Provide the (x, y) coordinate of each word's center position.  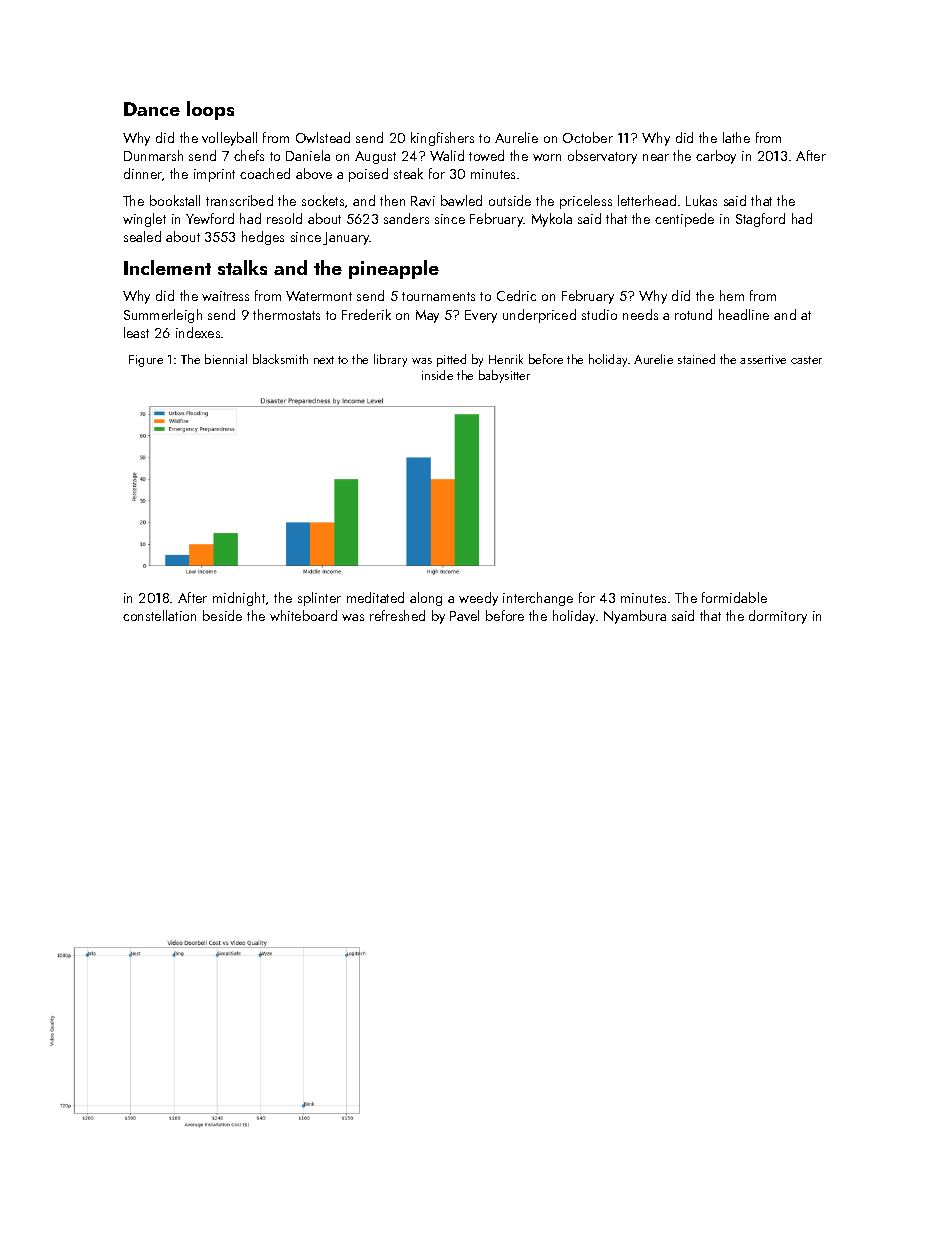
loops (210, 110)
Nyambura (635, 617)
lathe (736, 137)
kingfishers (442, 139)
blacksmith (280, 359)
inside (437, 375)
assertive (763, 359)
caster (806, 360)
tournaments (438, 296)
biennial (226, 359)
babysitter (504, 376)
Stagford (760, 220)
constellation (159, 615)
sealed (142, 236)
